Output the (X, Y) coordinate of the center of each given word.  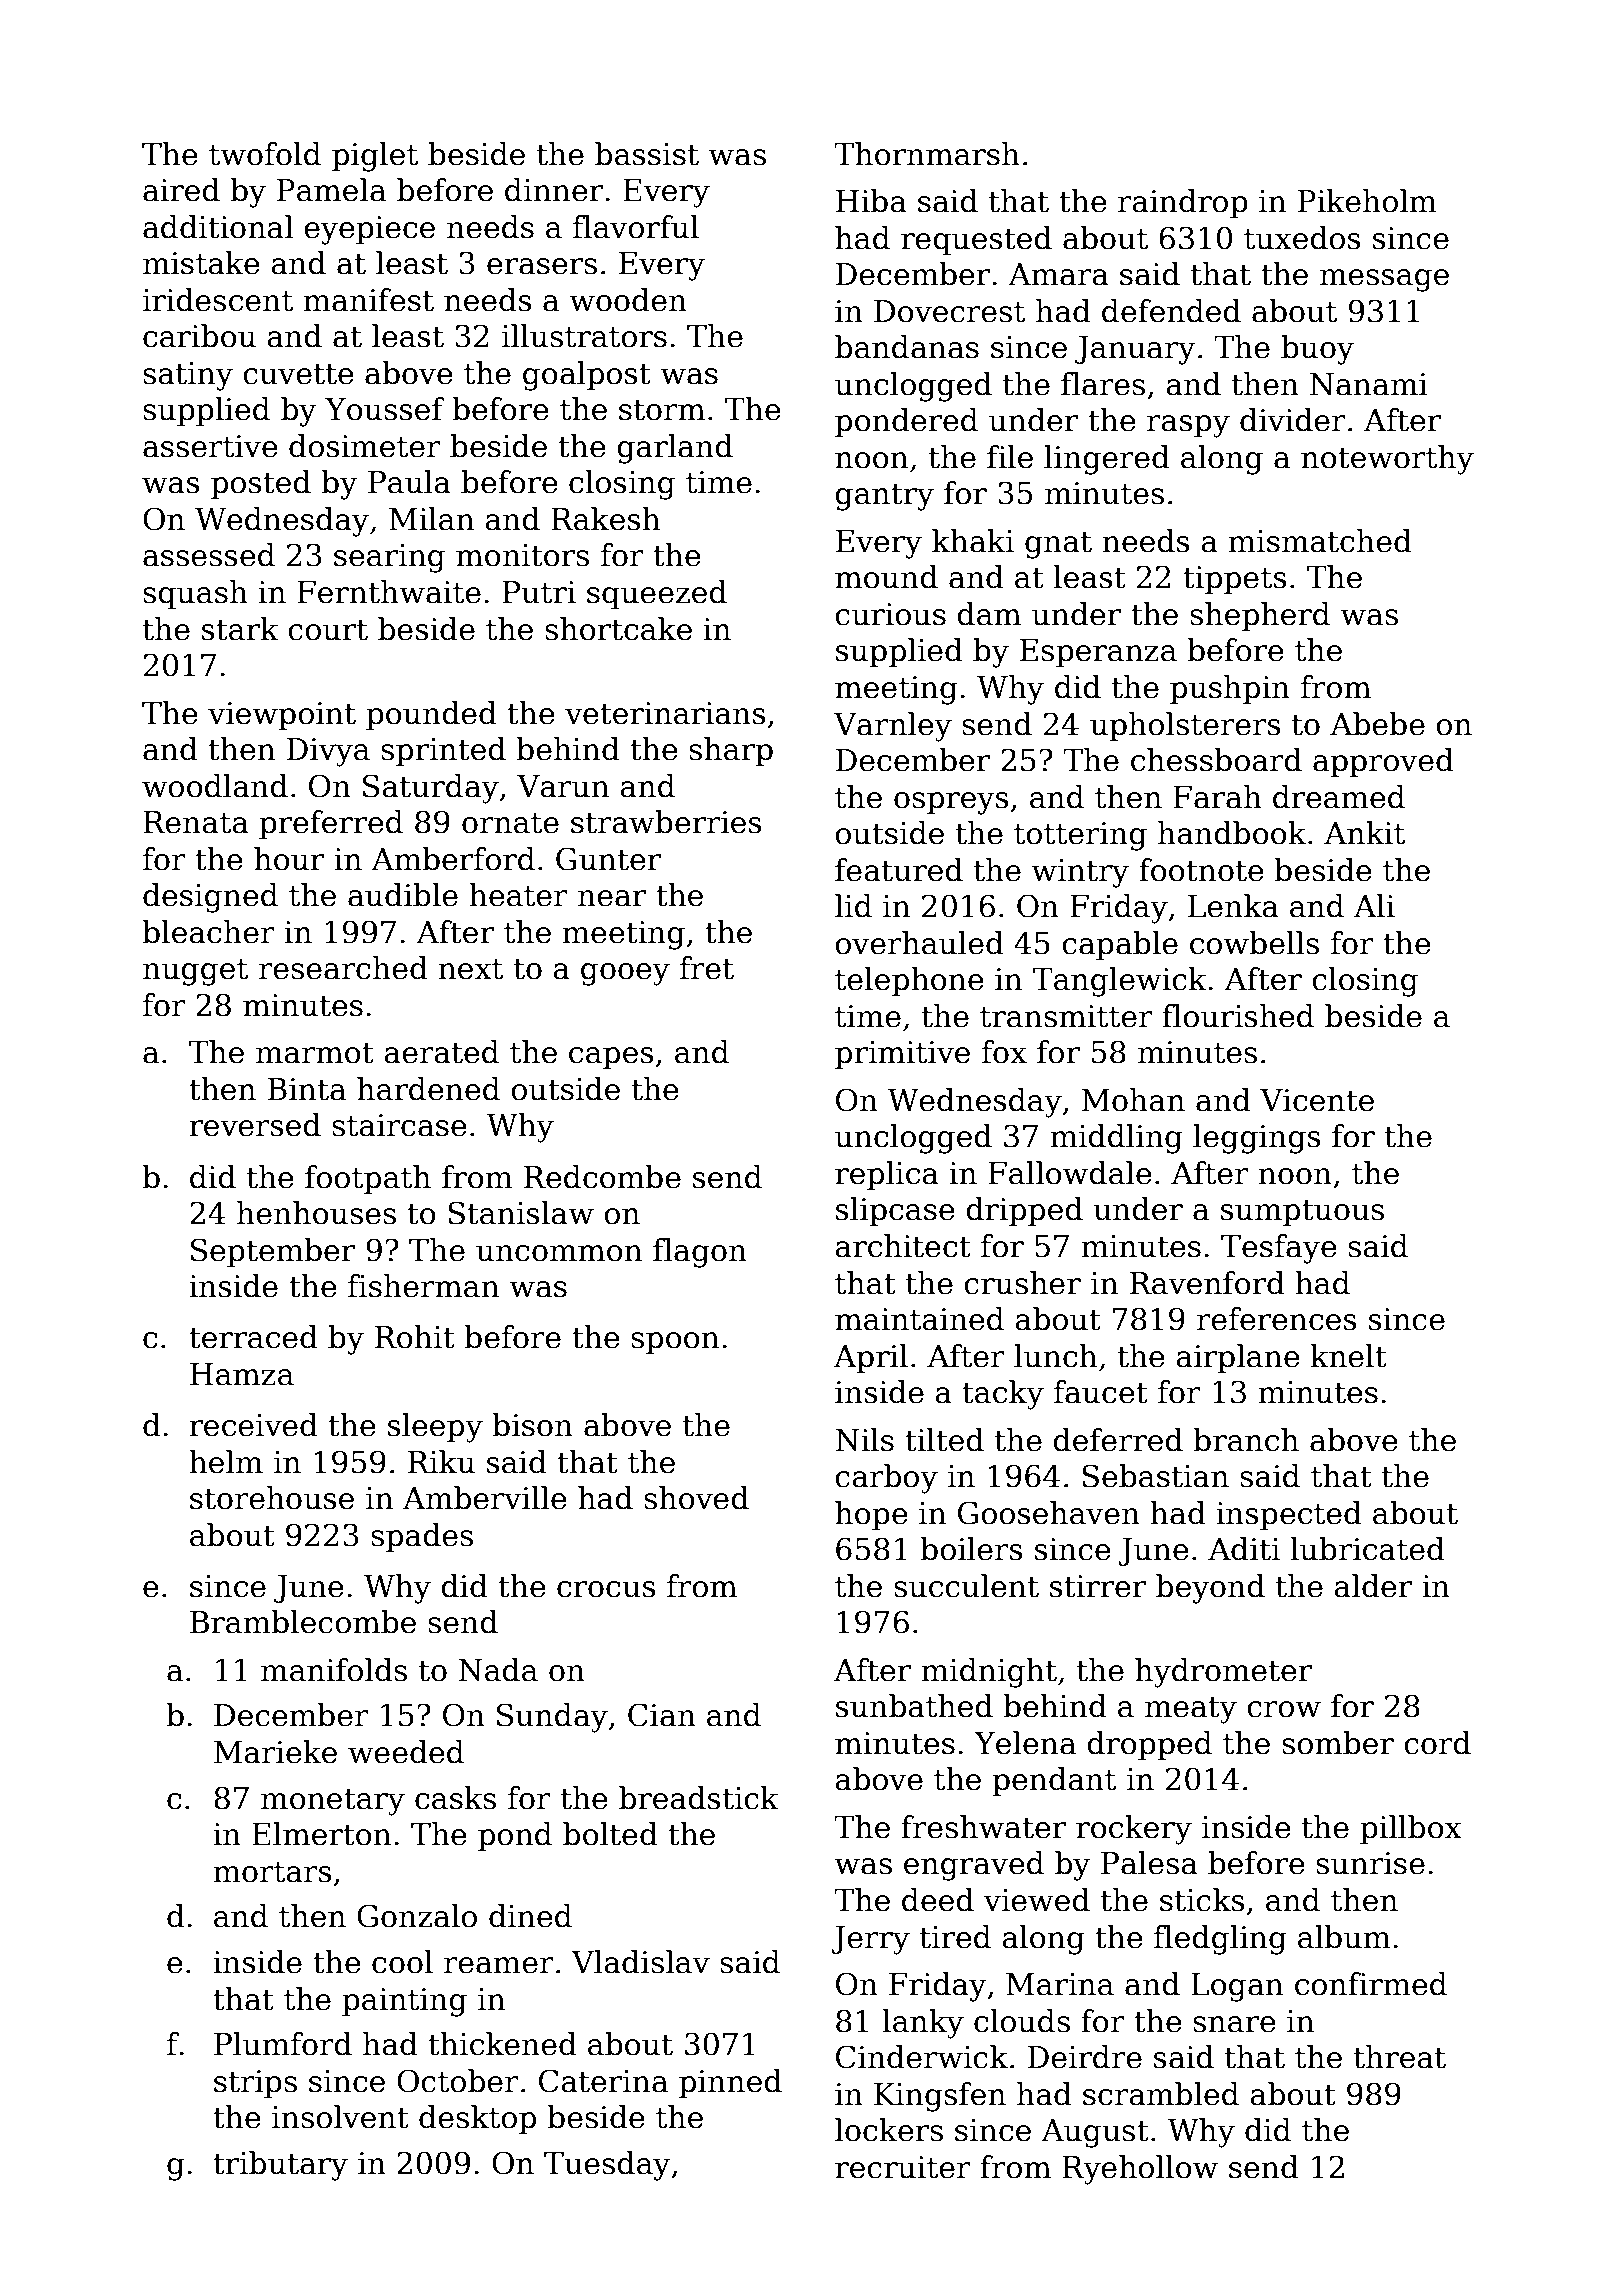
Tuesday (607, 2166)
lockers (889, 2130)
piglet (375, 157)
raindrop (1183, 203)
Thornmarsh (927, 154)
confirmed (1371, 1984)
